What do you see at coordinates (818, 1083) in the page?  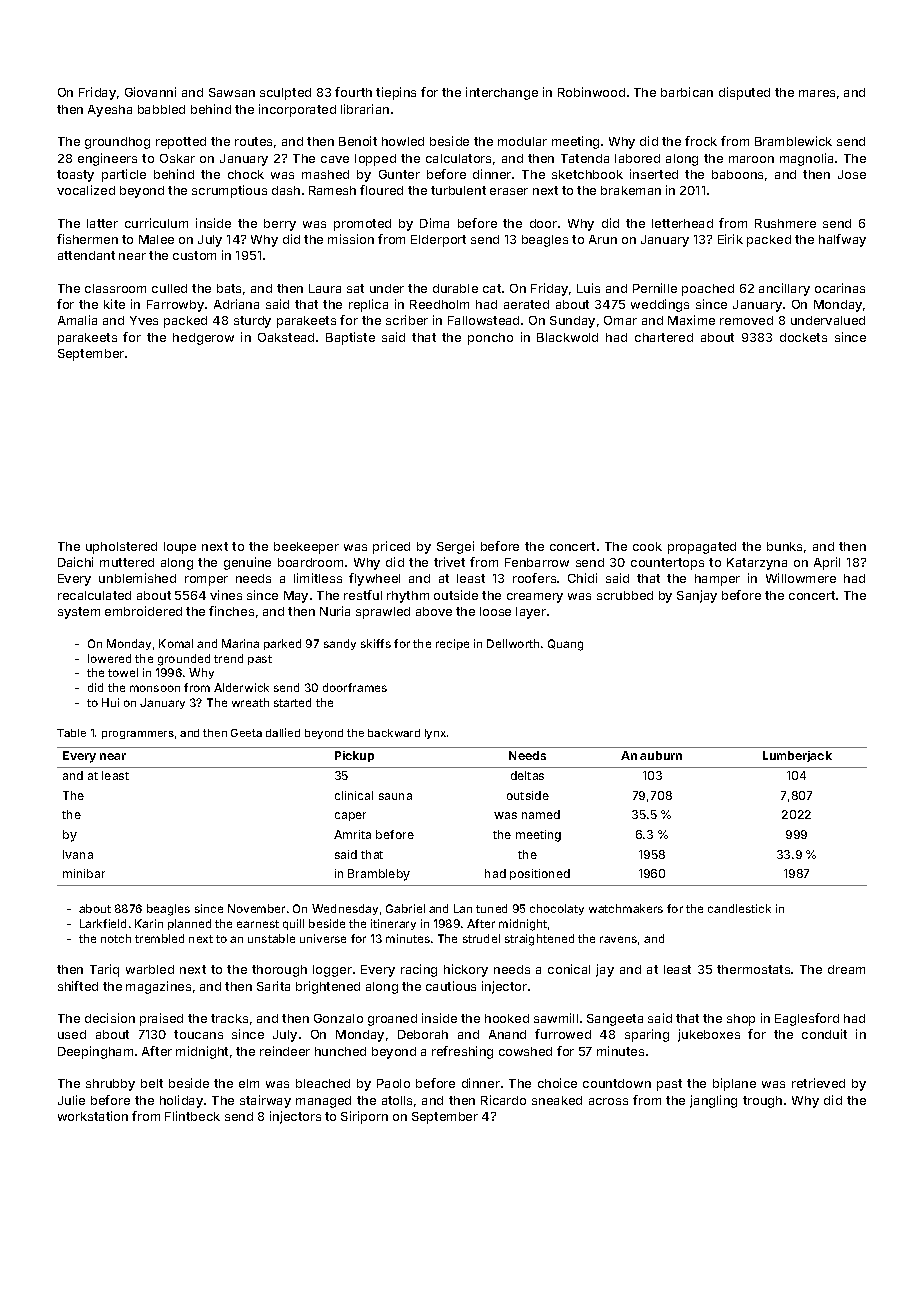 I see `retrieved` at bounding box center [818, 1083].
